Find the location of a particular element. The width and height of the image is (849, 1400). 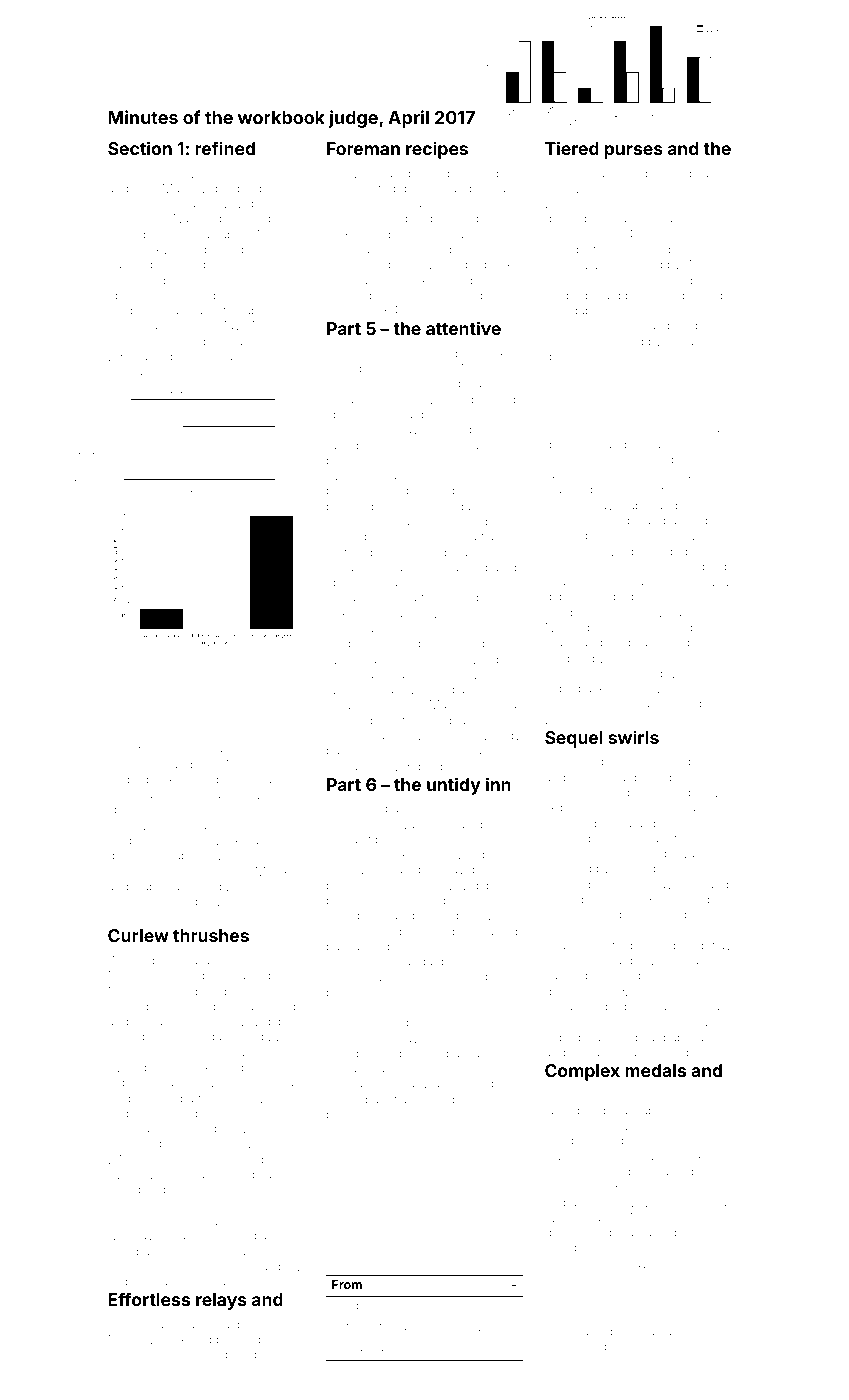

Sangeeta is located at coordinates (419, 1328).
